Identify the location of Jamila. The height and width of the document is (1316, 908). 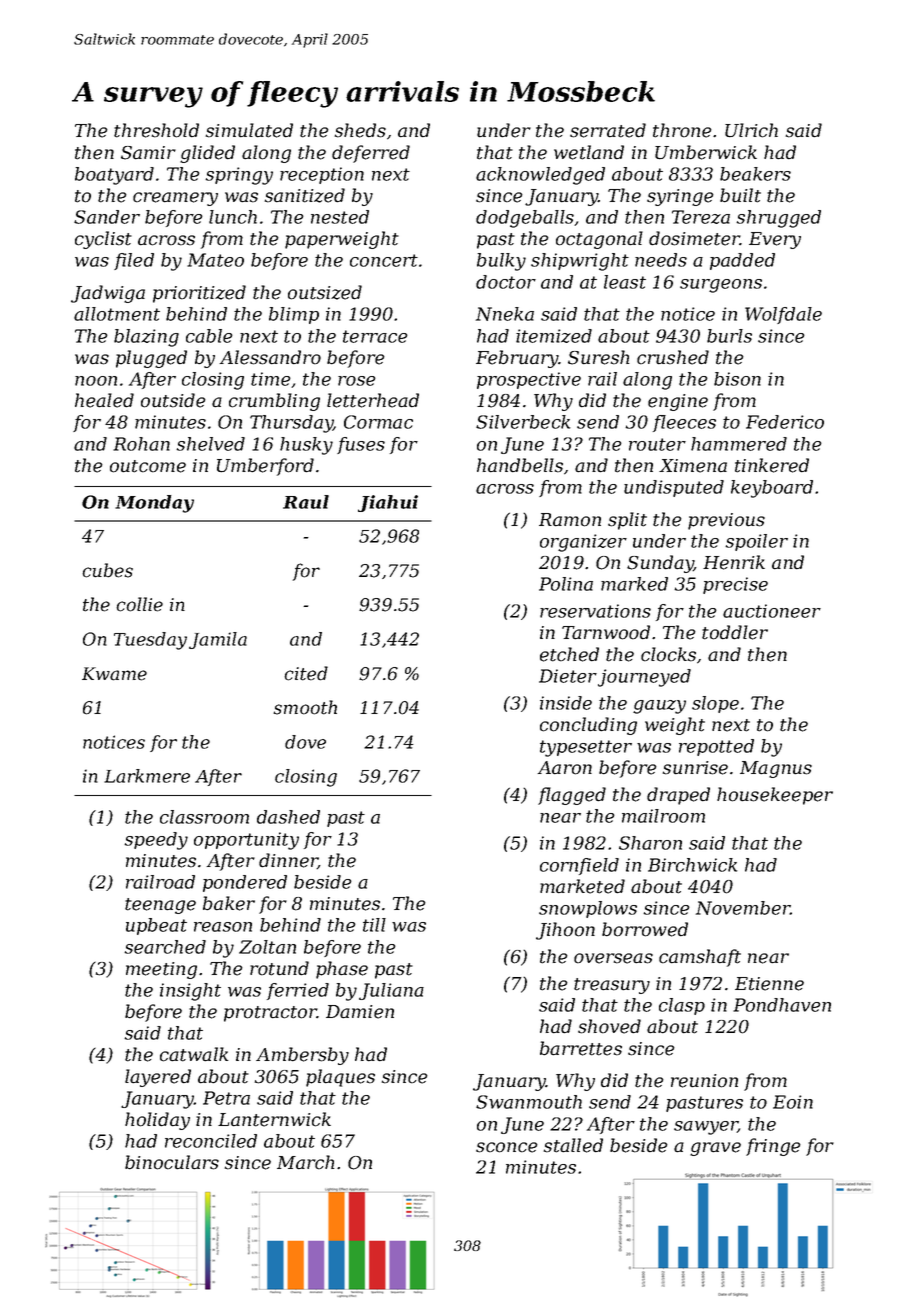
(218, 640).
